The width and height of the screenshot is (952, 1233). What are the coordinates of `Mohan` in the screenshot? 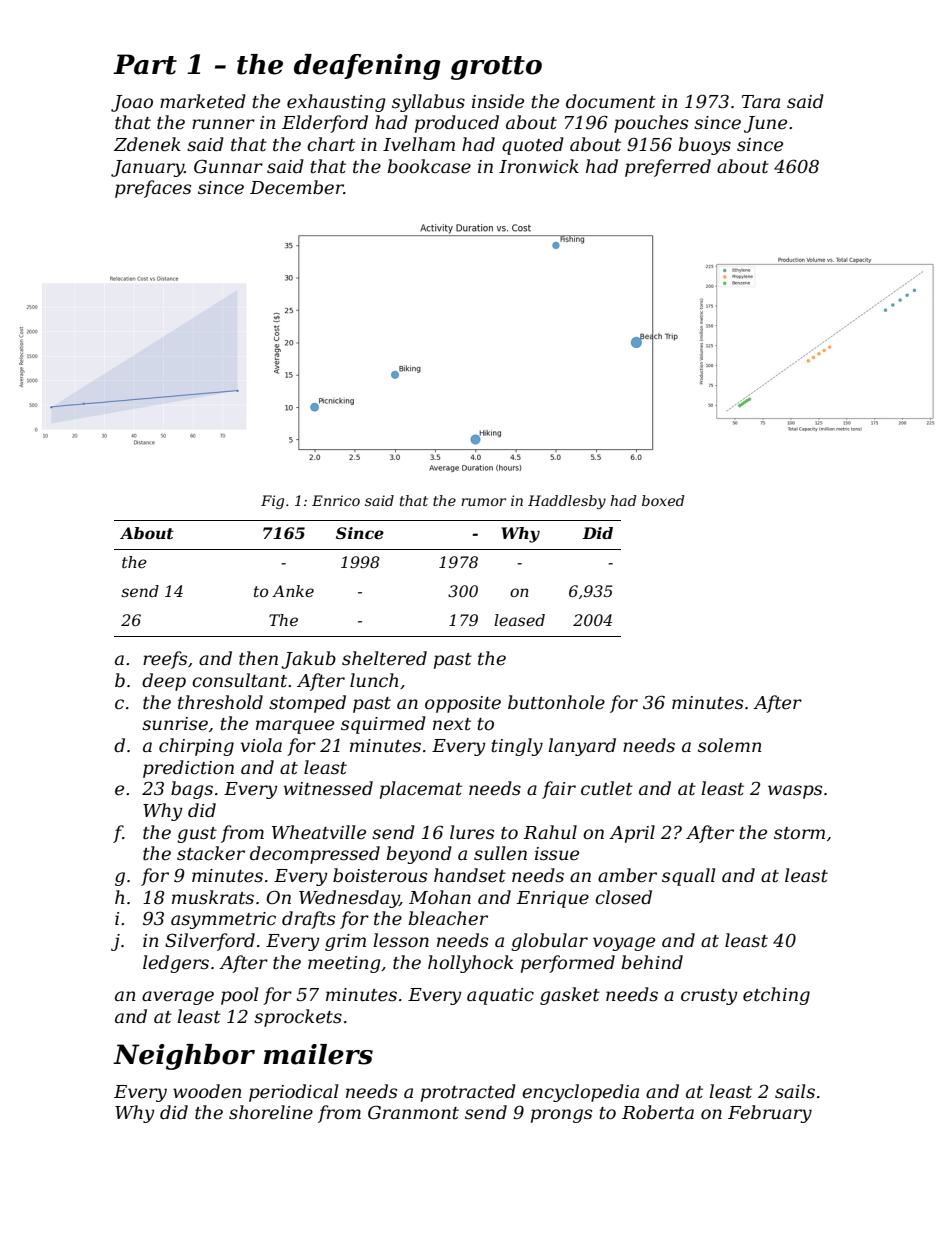 It's located at (440, 897).
